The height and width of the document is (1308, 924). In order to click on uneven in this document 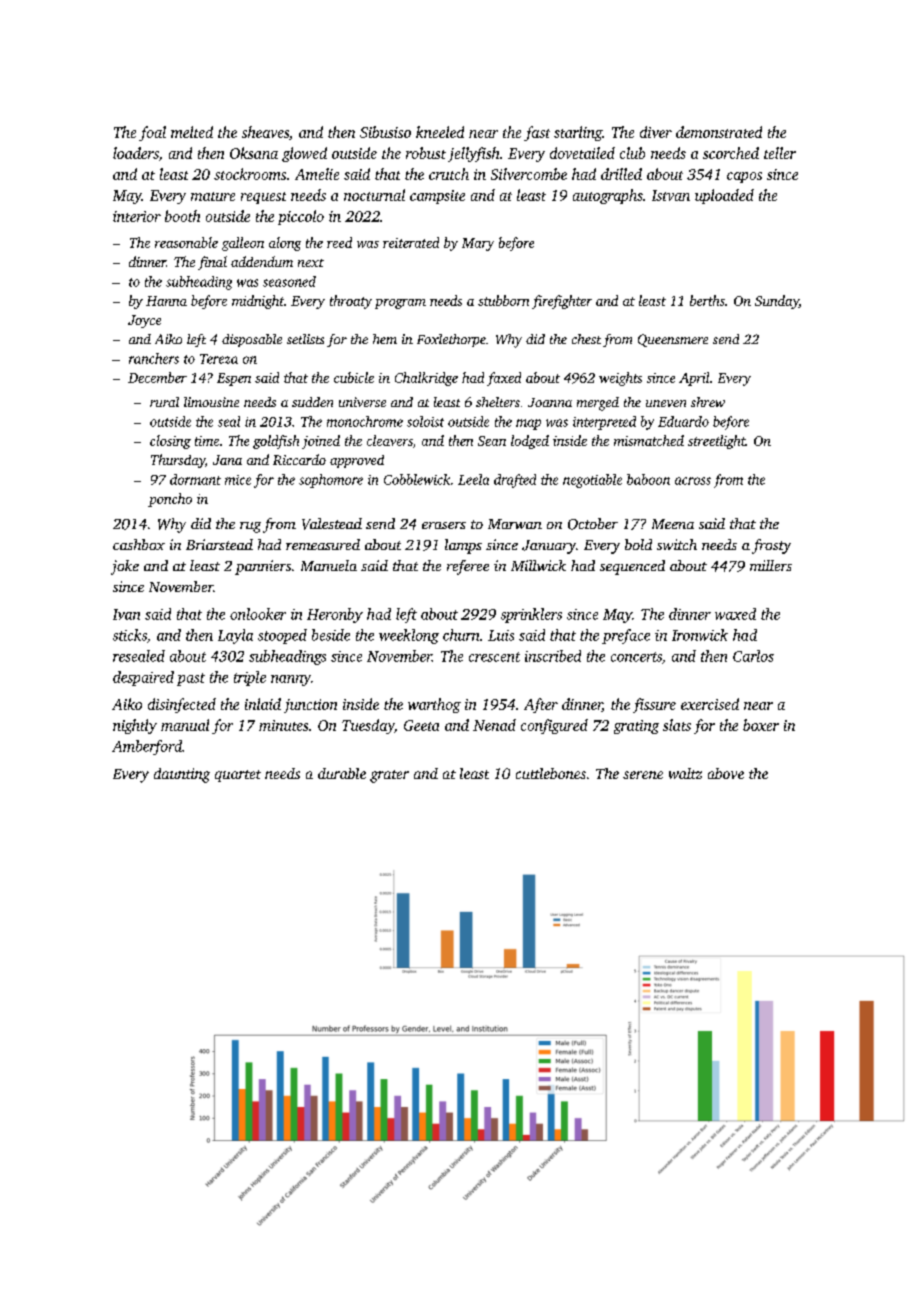, I will do `click(666, 403)`.
